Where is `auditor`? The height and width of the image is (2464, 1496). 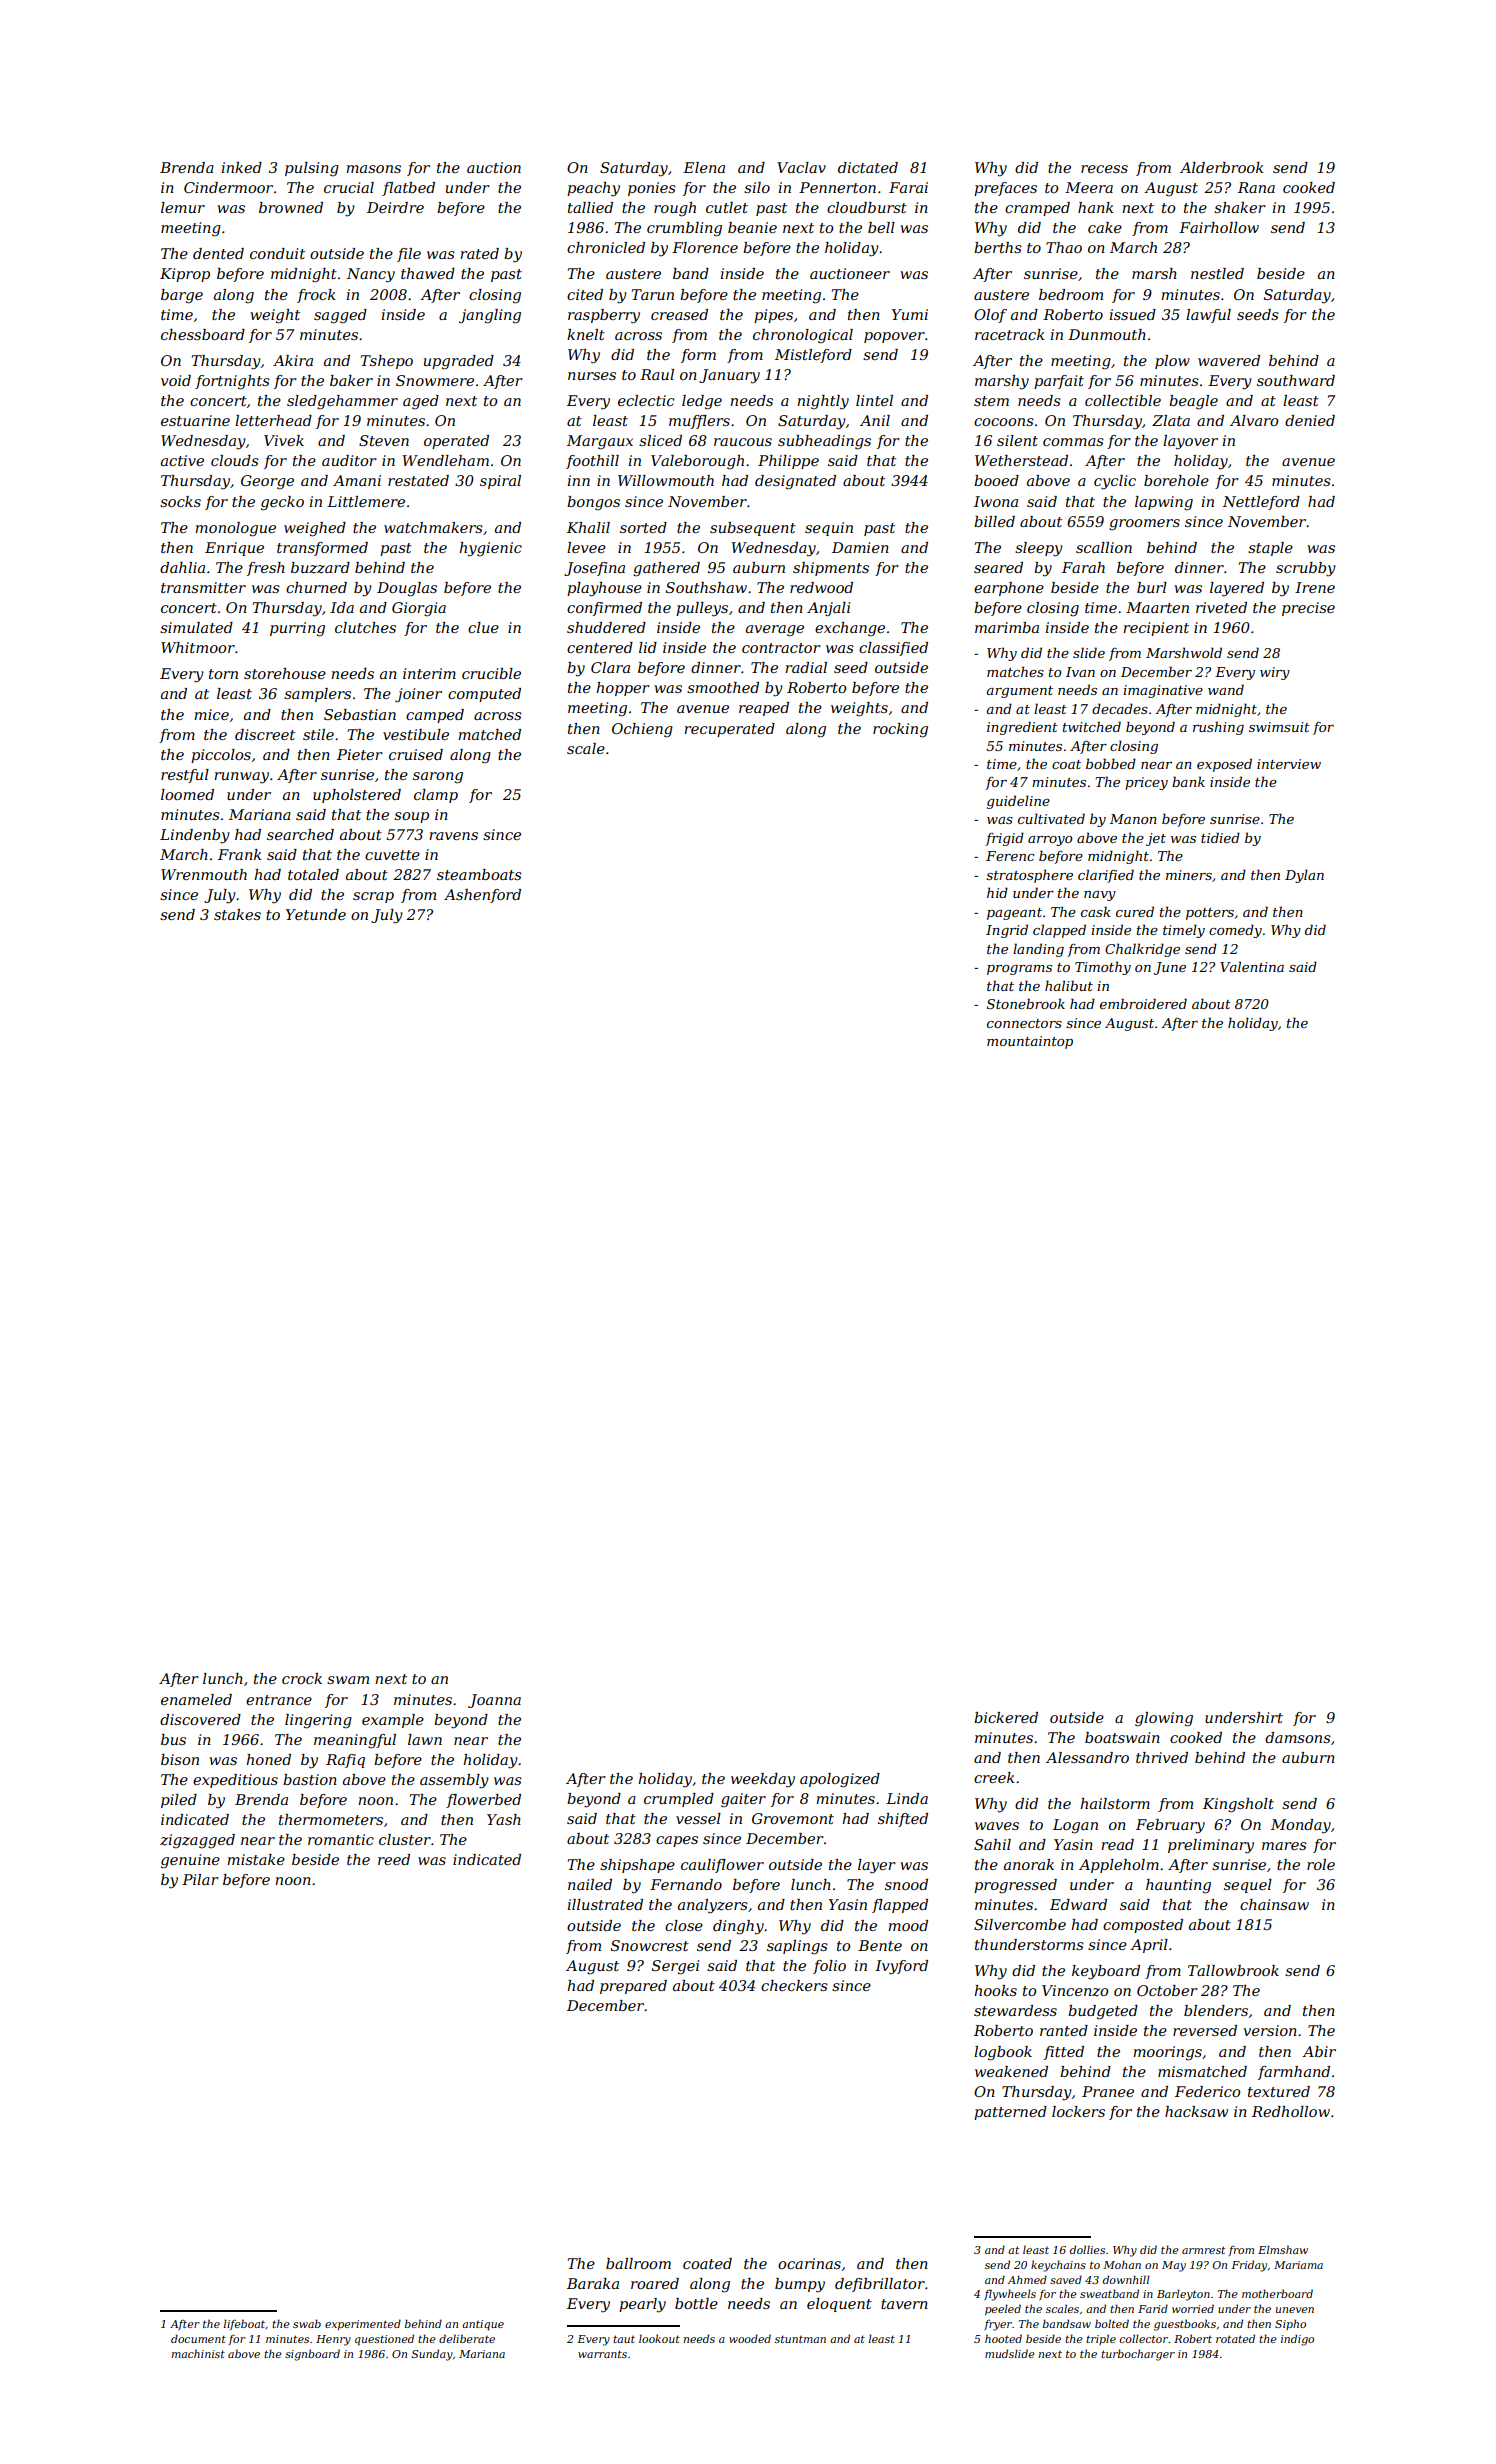 auditor is located at coordinates (349, 460).
